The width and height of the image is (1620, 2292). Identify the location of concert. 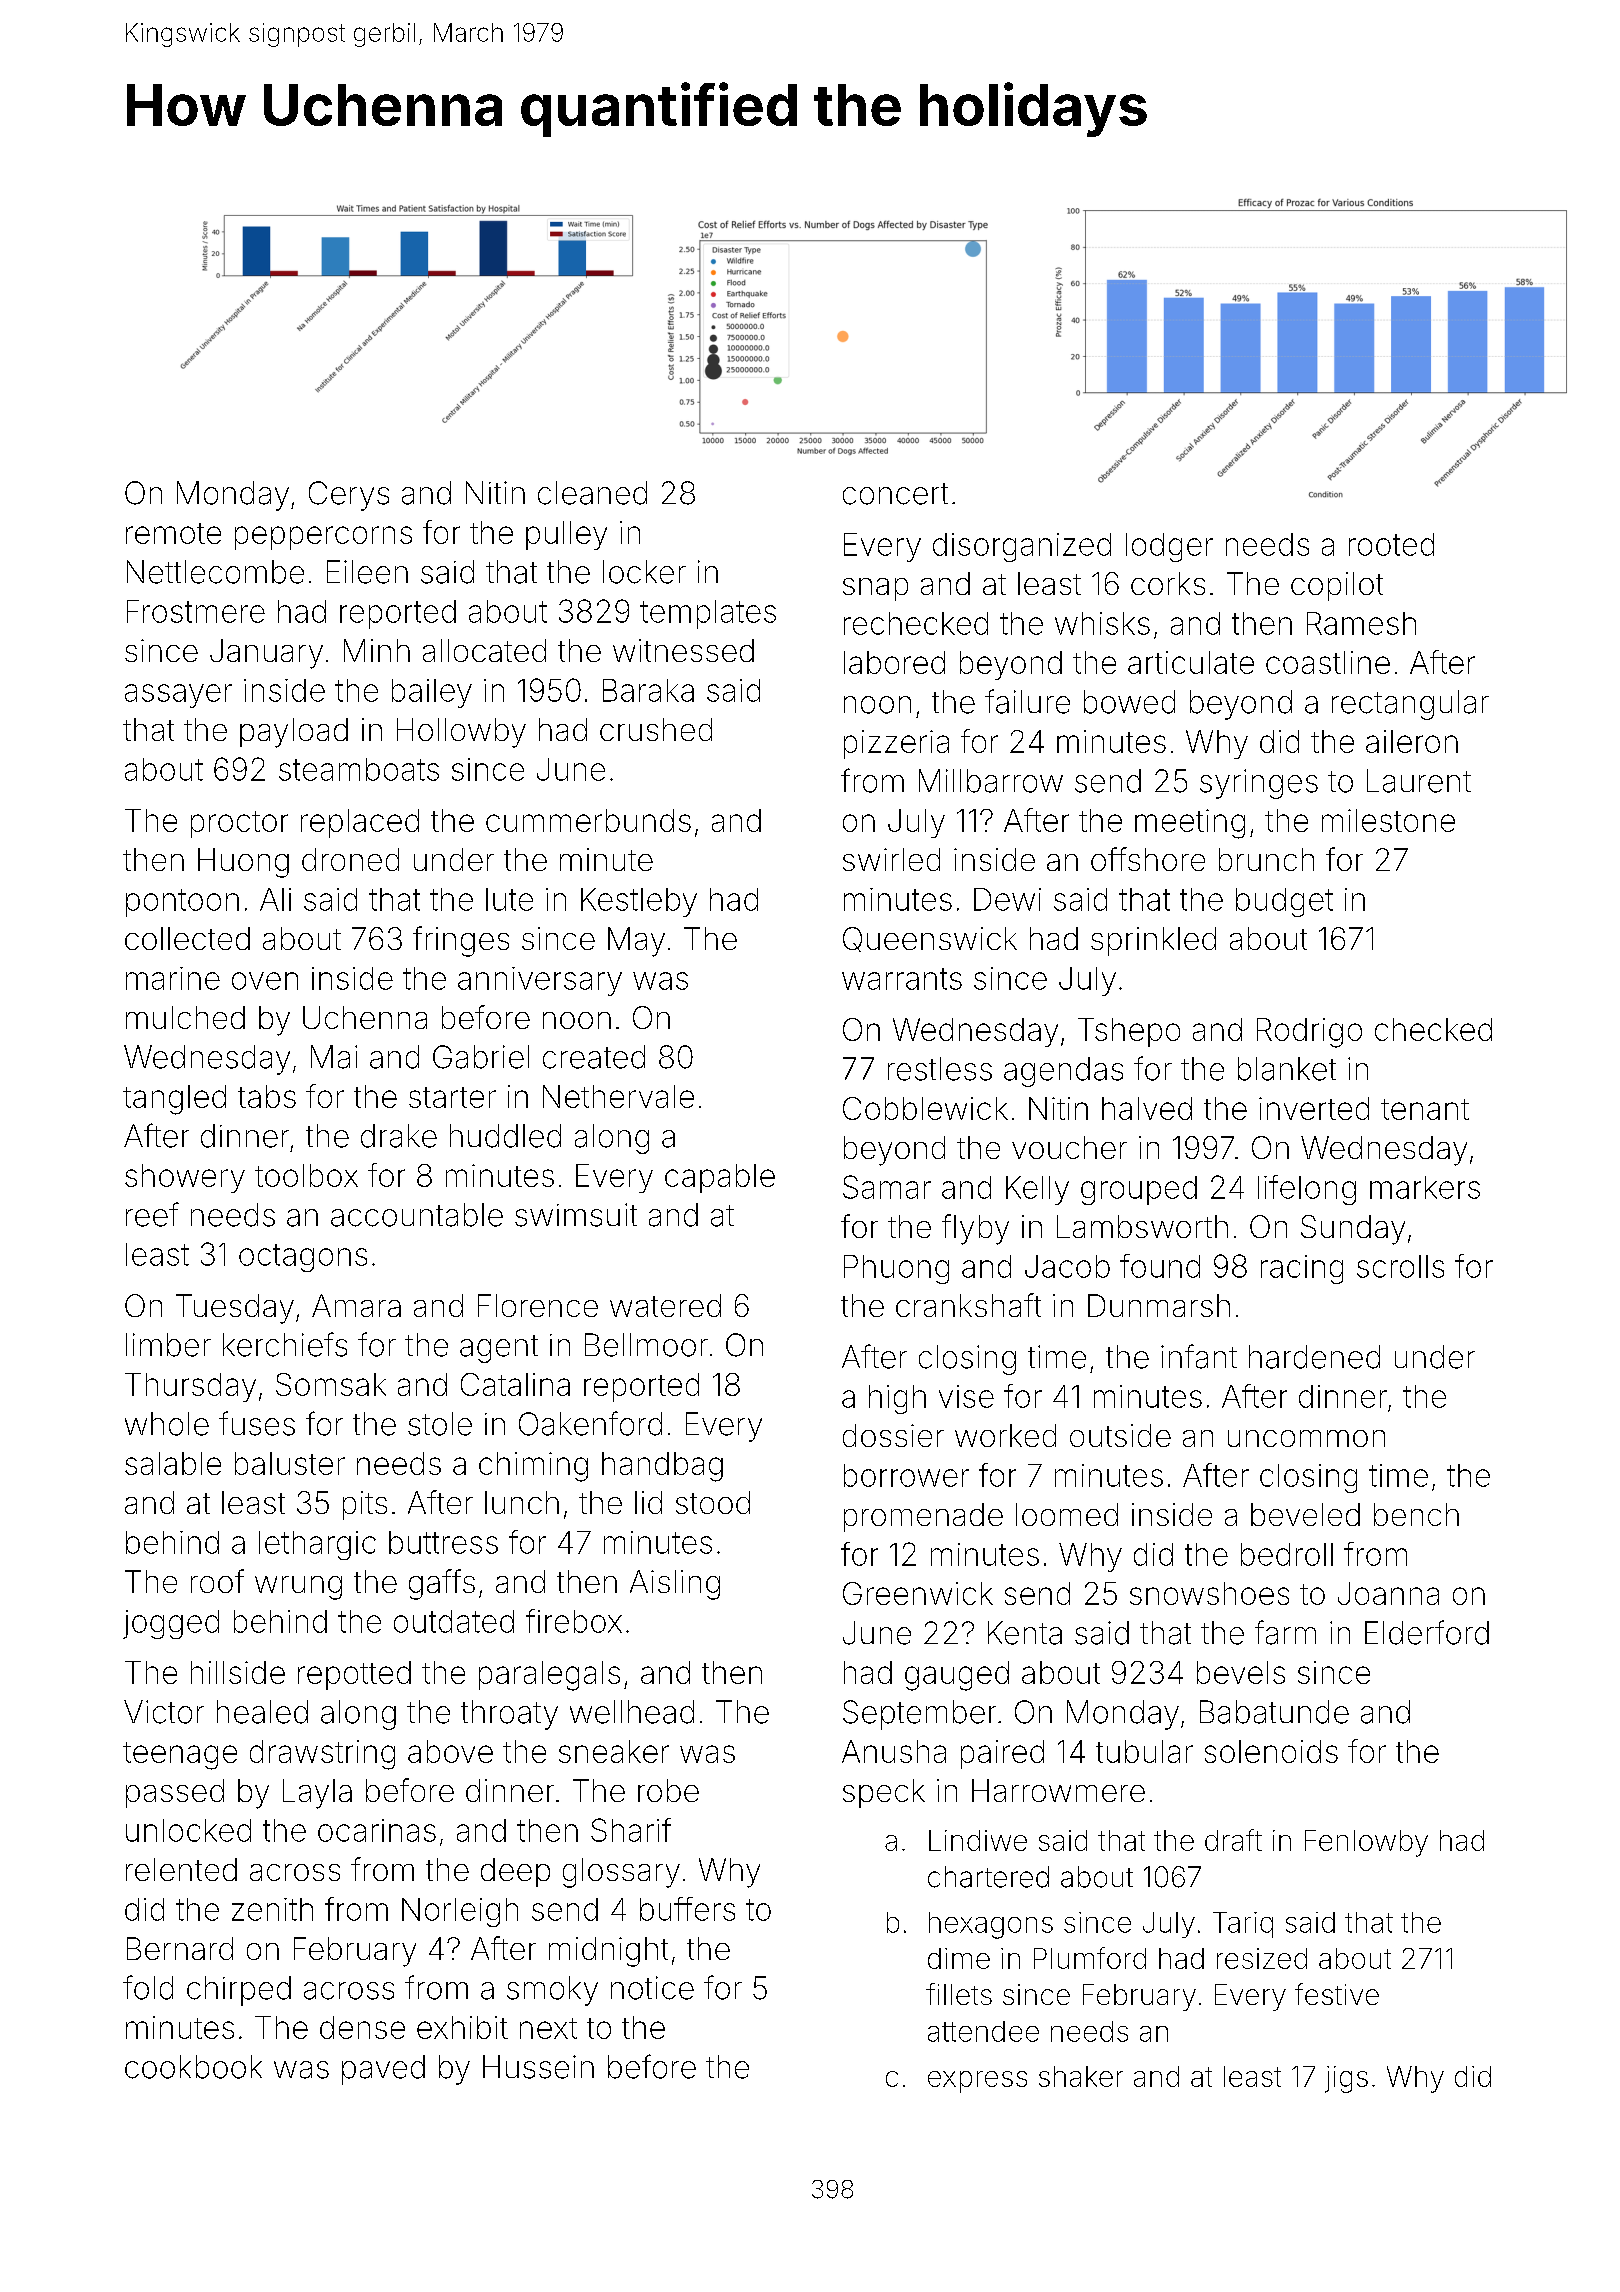
(895, 494).
